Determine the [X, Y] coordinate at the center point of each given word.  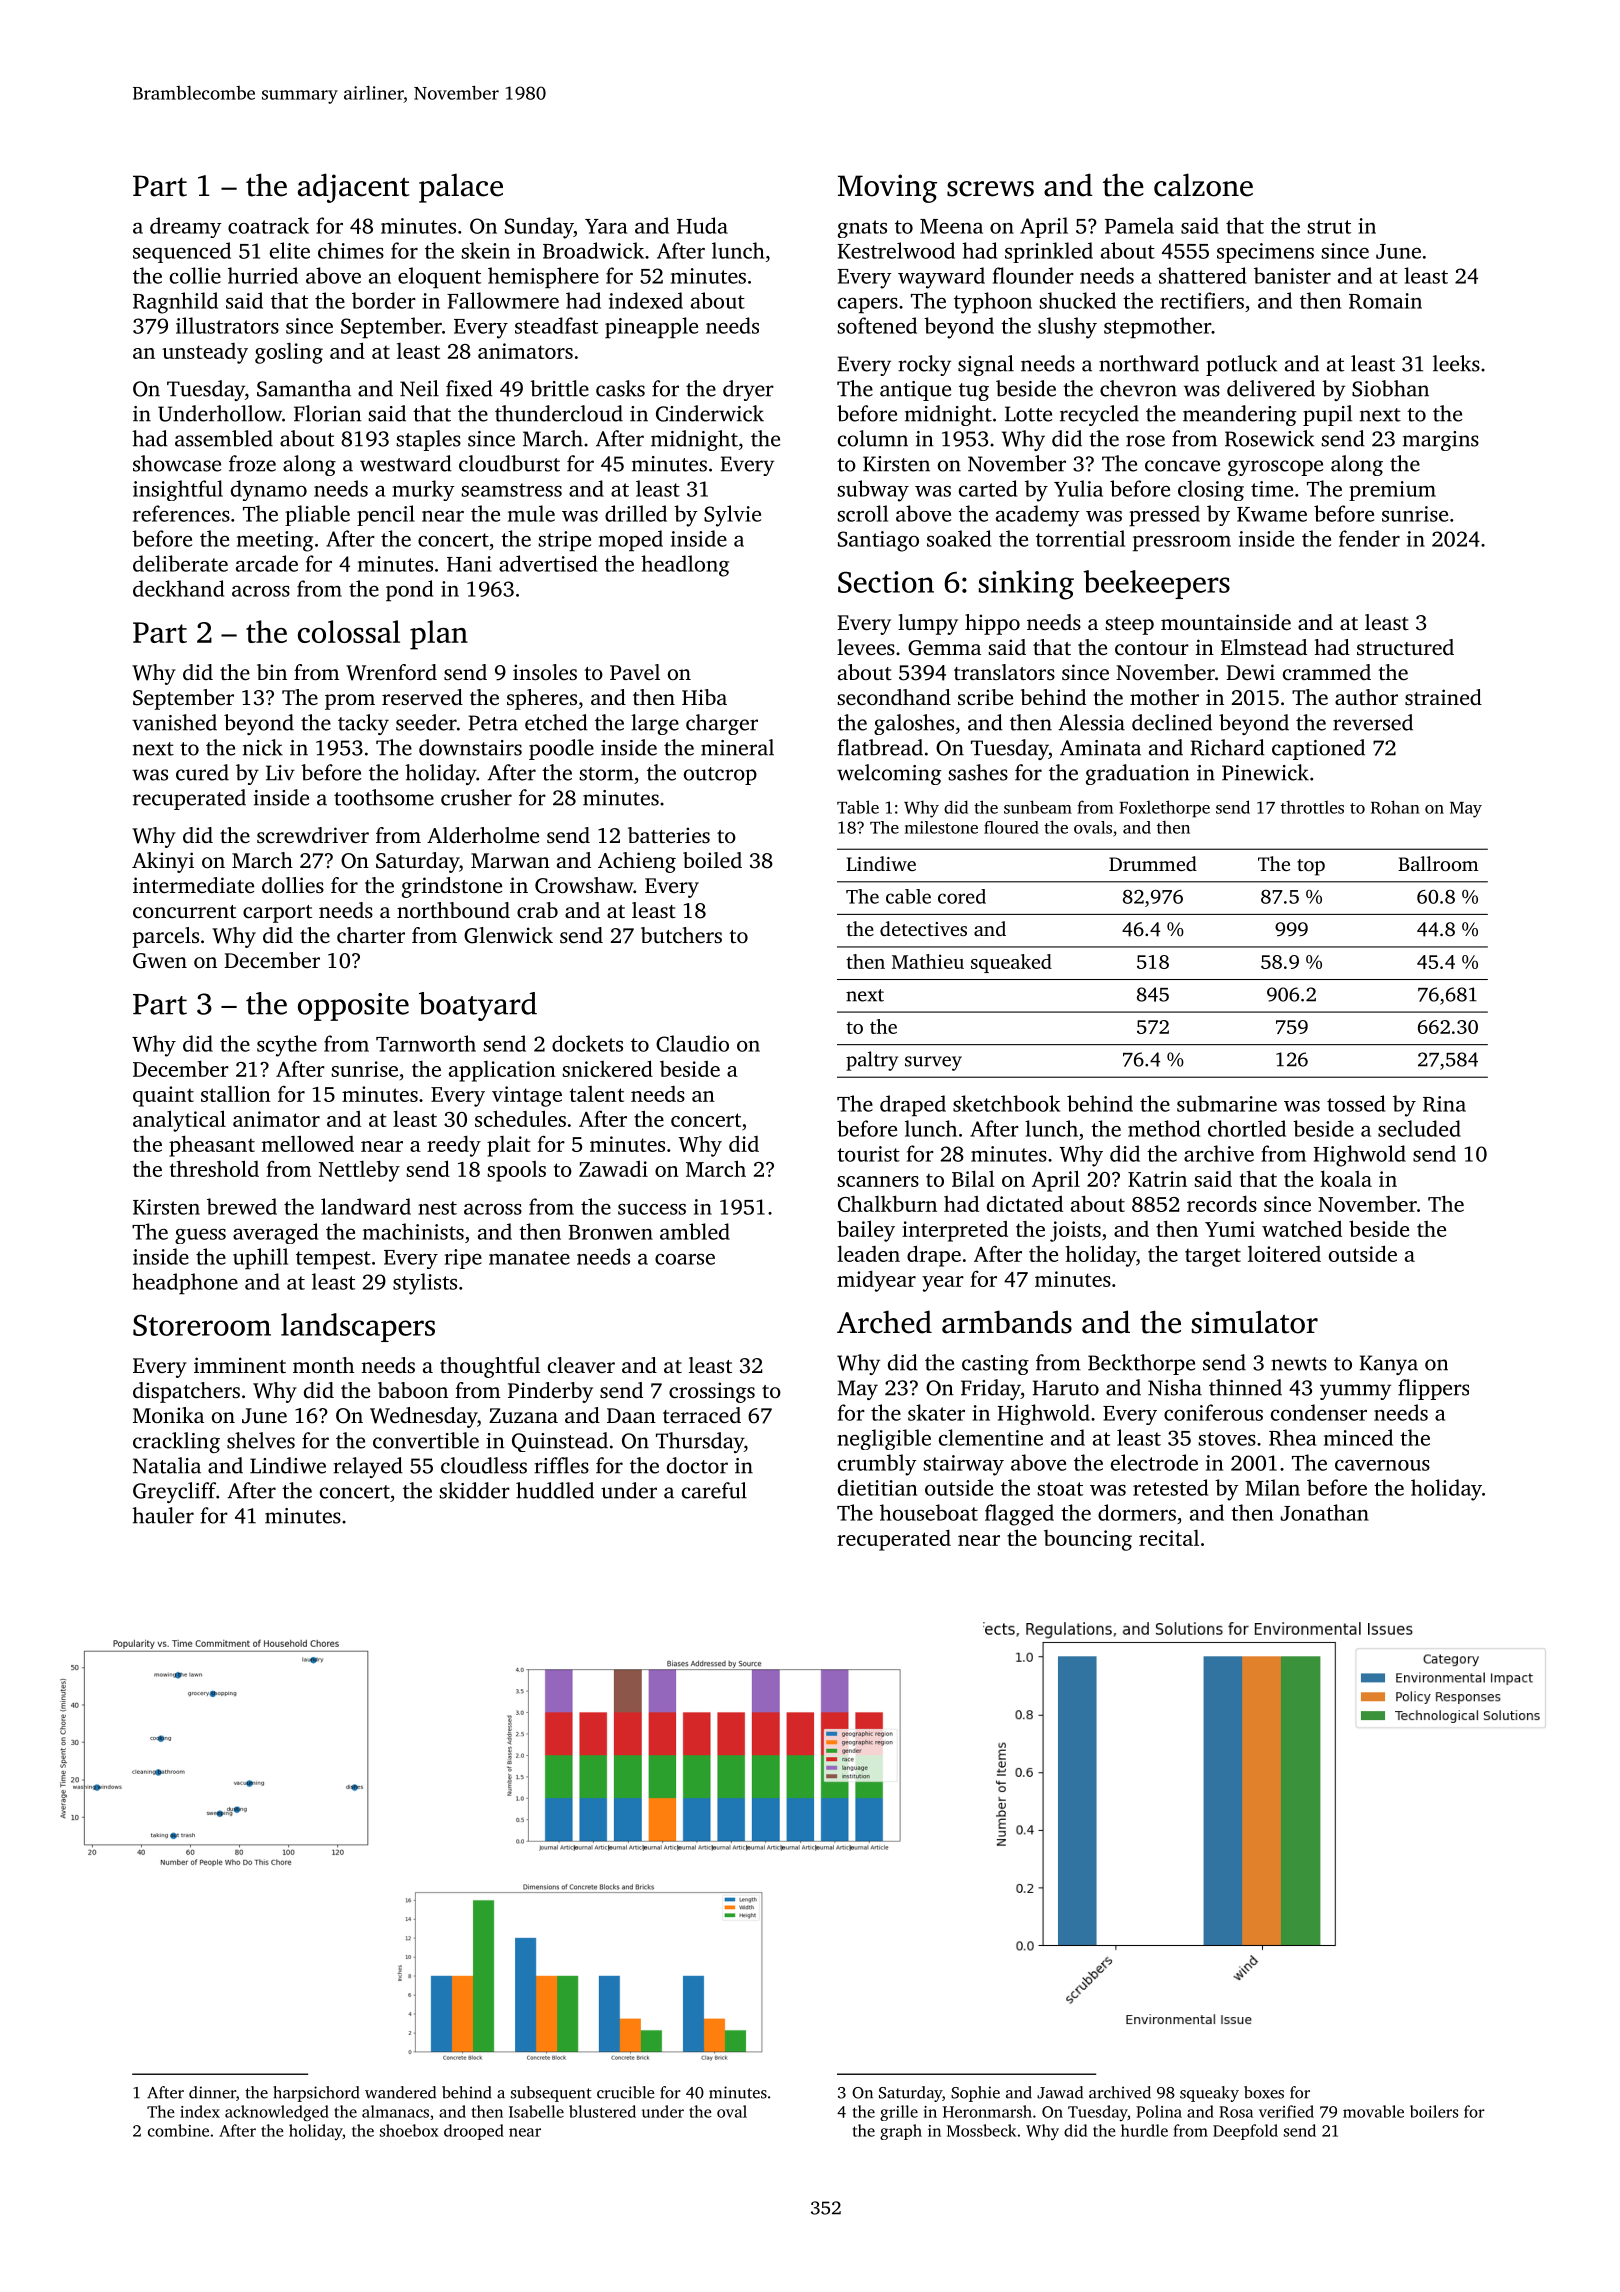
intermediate [193, 885]
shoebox [409, 2130]
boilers [1434, 2111]
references [181, 513]
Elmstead [1264, 647]
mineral [737, 747]
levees [866, 647]
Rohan [1395, 807]
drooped [474, 2132]
